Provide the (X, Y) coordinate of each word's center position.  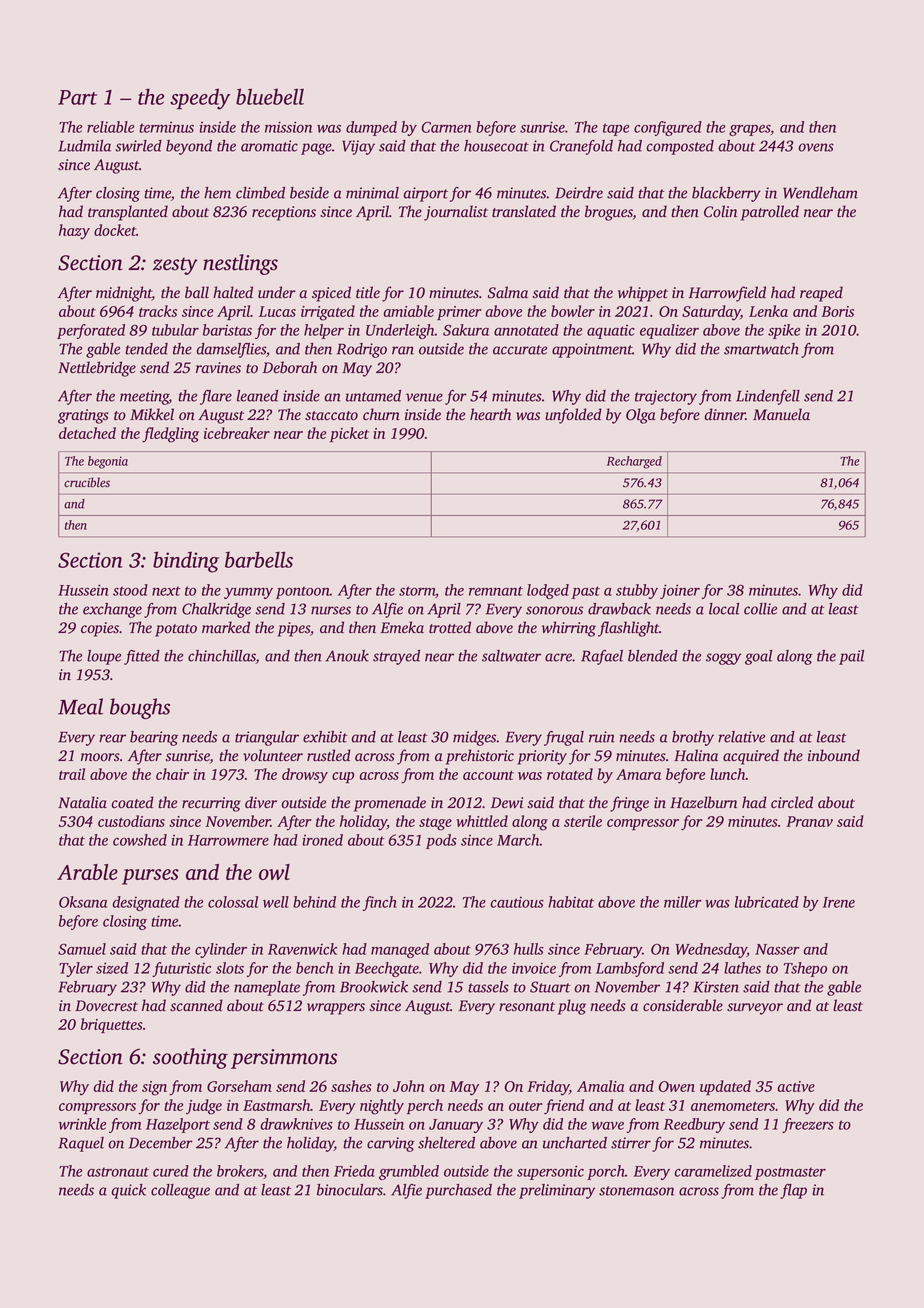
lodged (548, 591)
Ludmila (84, 146)
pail (851, 657)
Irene (838, 902)
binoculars (350, 1190)
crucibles (87, 482)
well (276, 902)
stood (130, 590)
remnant (496, 591)
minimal (372, 193)
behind (314, 902)
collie (760, 609)
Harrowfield (727, 294)
